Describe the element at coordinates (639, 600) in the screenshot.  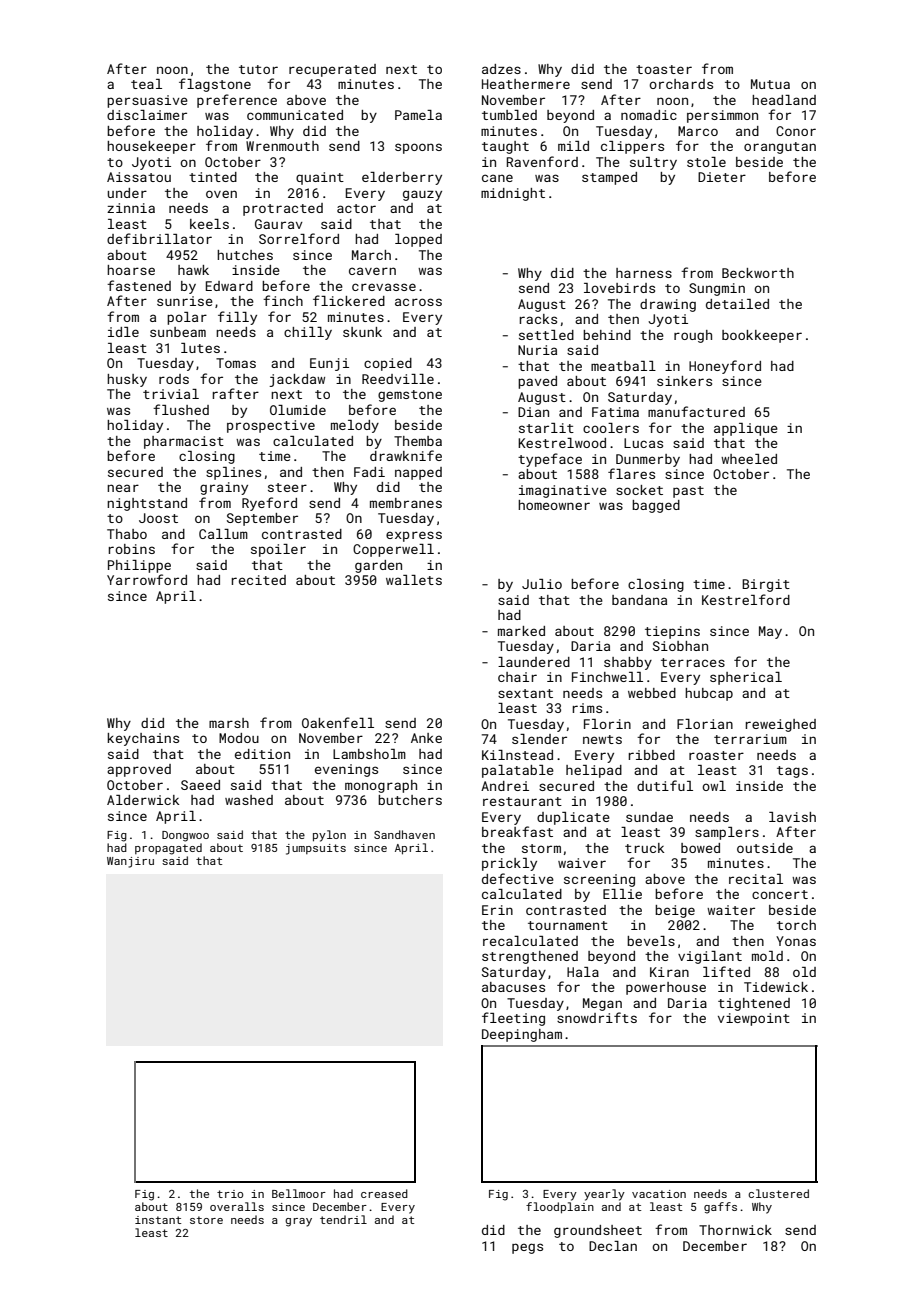
I see `bandana` at that location.
